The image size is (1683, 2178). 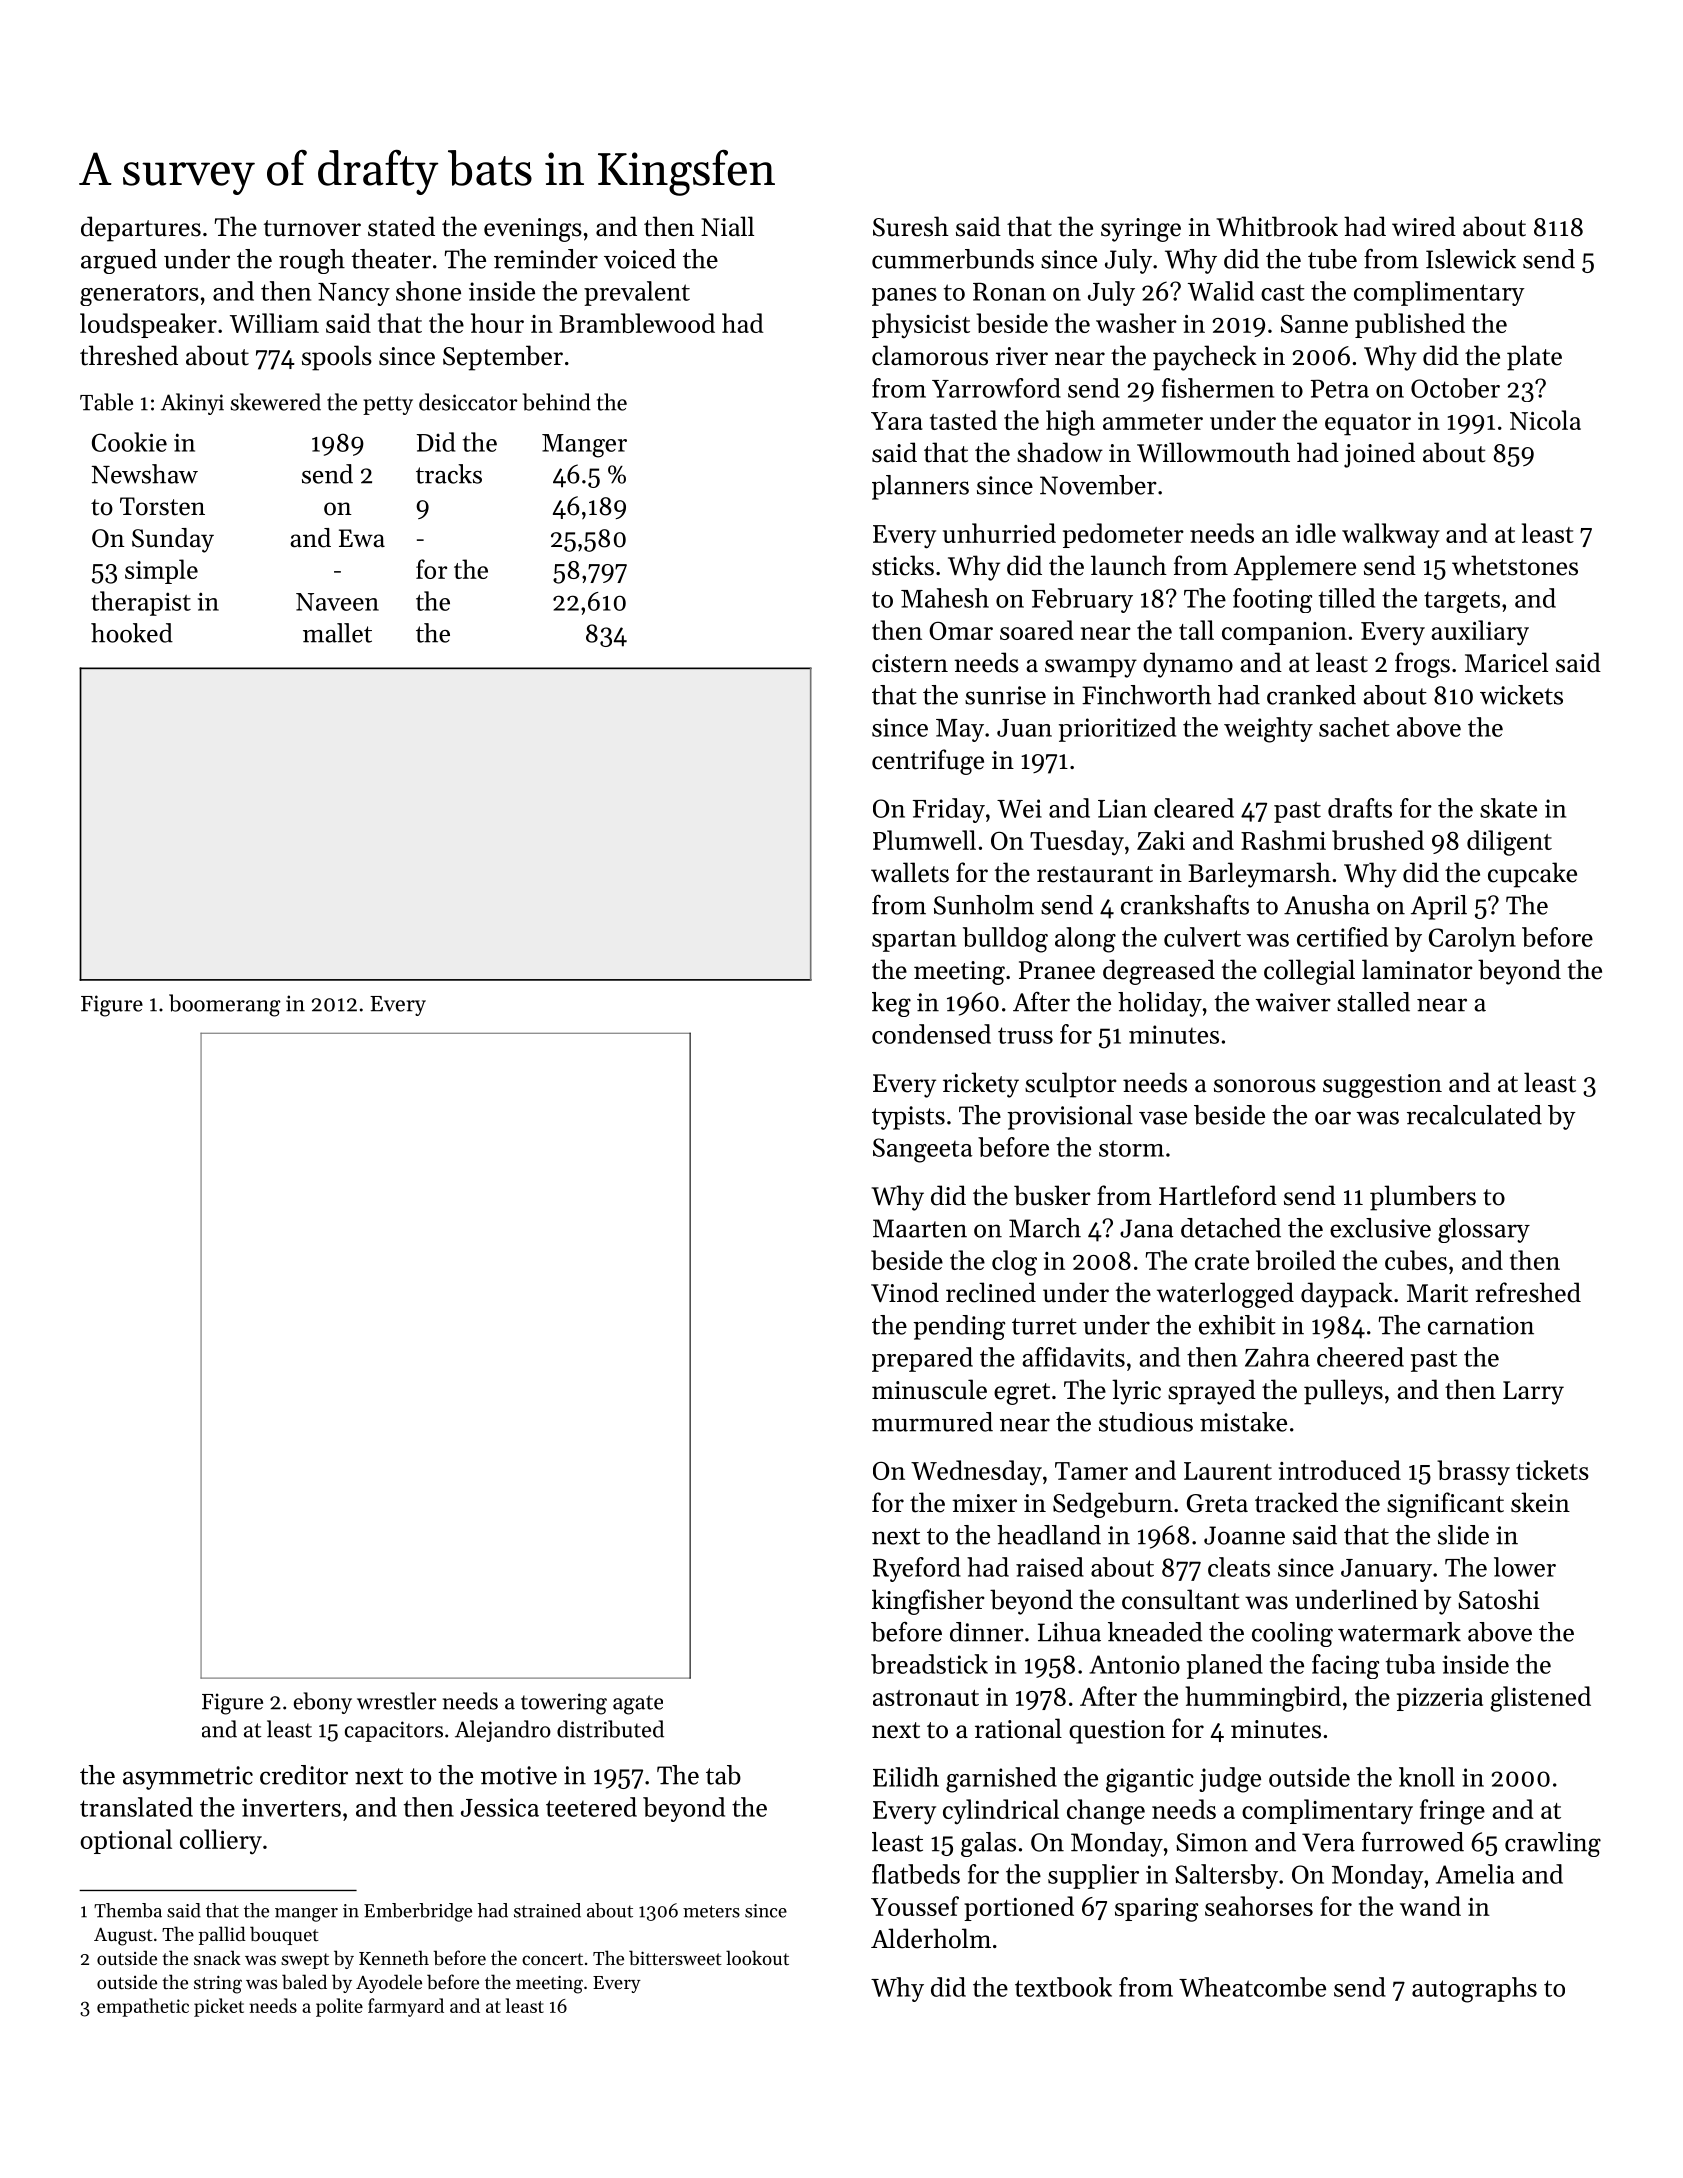 I want to click on diligent, so click(x=1509, y=843).
